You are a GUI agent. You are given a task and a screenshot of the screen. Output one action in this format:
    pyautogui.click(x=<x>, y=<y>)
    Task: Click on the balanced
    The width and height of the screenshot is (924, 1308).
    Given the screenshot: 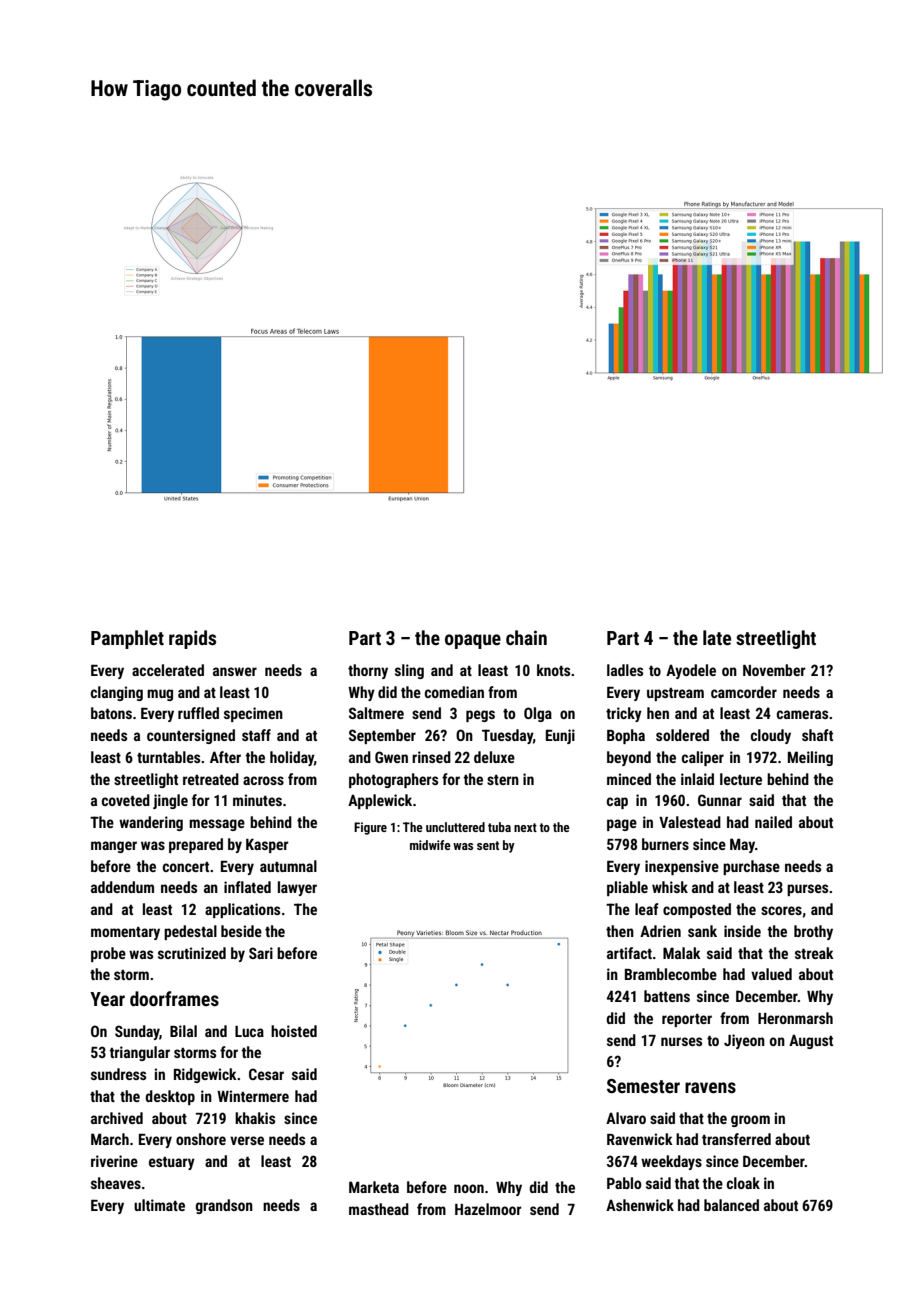 What is the action you would take?
    pyautogui.click(x=731, y=1205)
